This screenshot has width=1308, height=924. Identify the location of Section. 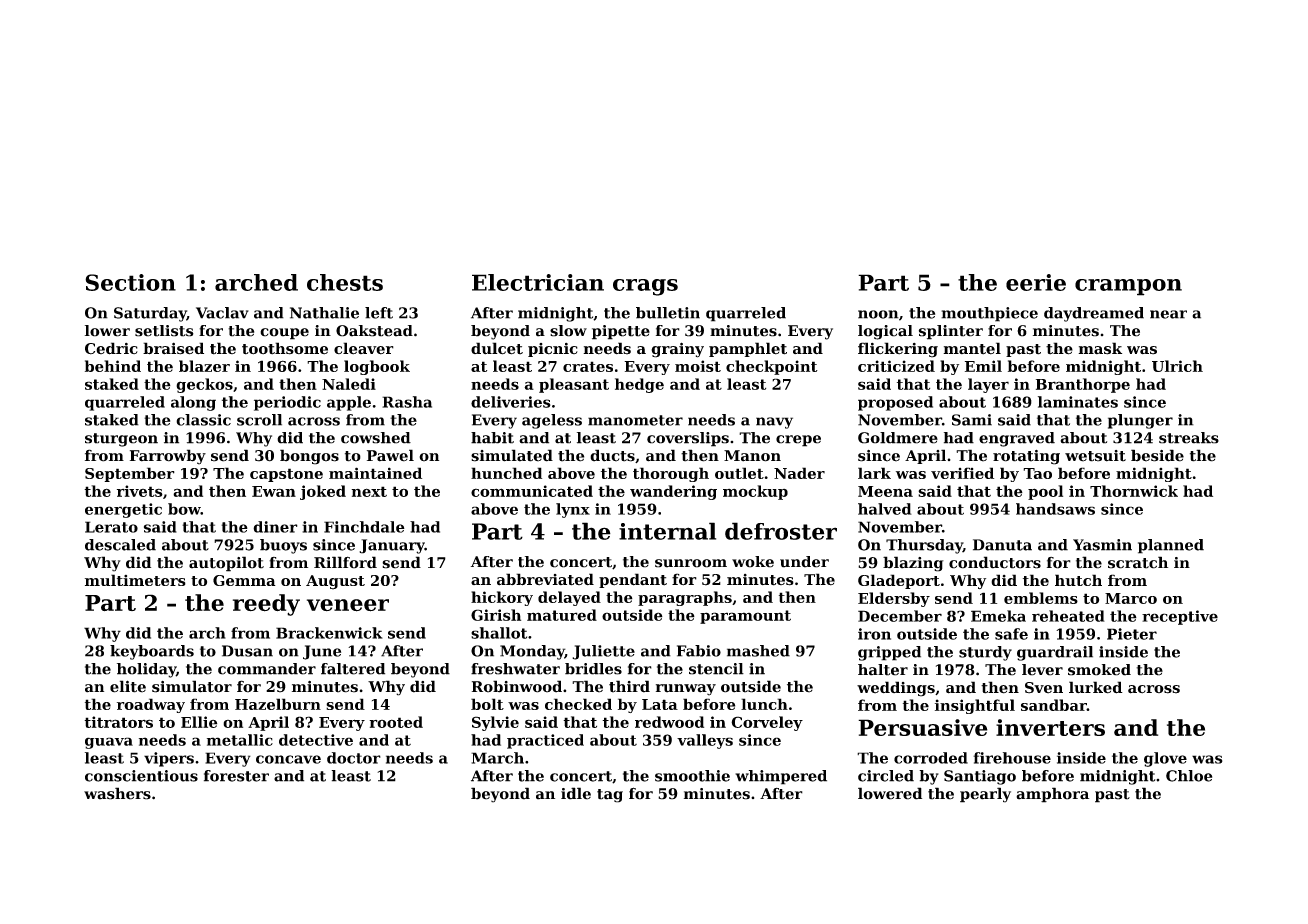
(130, 282).
